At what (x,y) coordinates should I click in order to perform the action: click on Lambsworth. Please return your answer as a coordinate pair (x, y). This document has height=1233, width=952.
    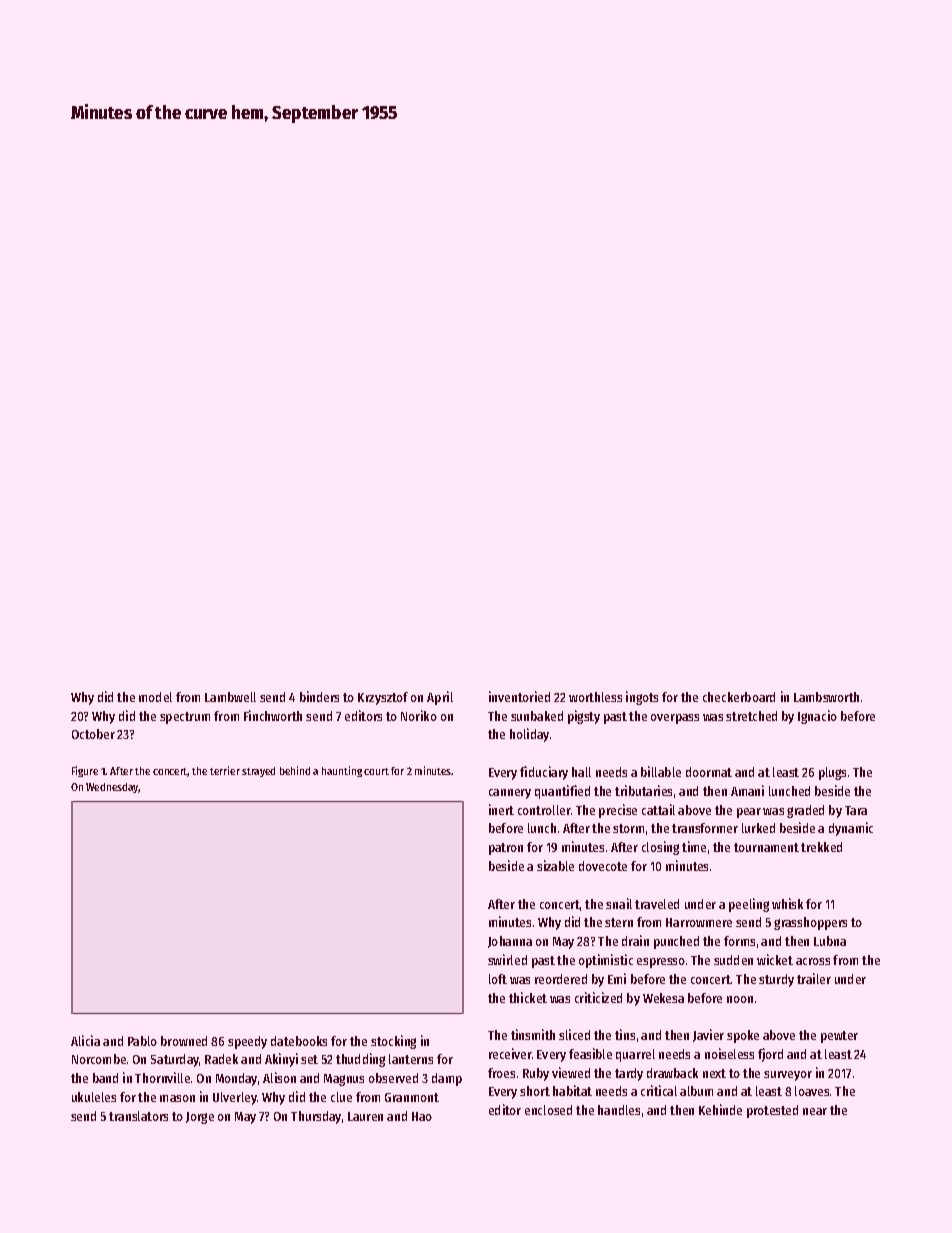
    Looking at the image, I should click on (826, 697).
